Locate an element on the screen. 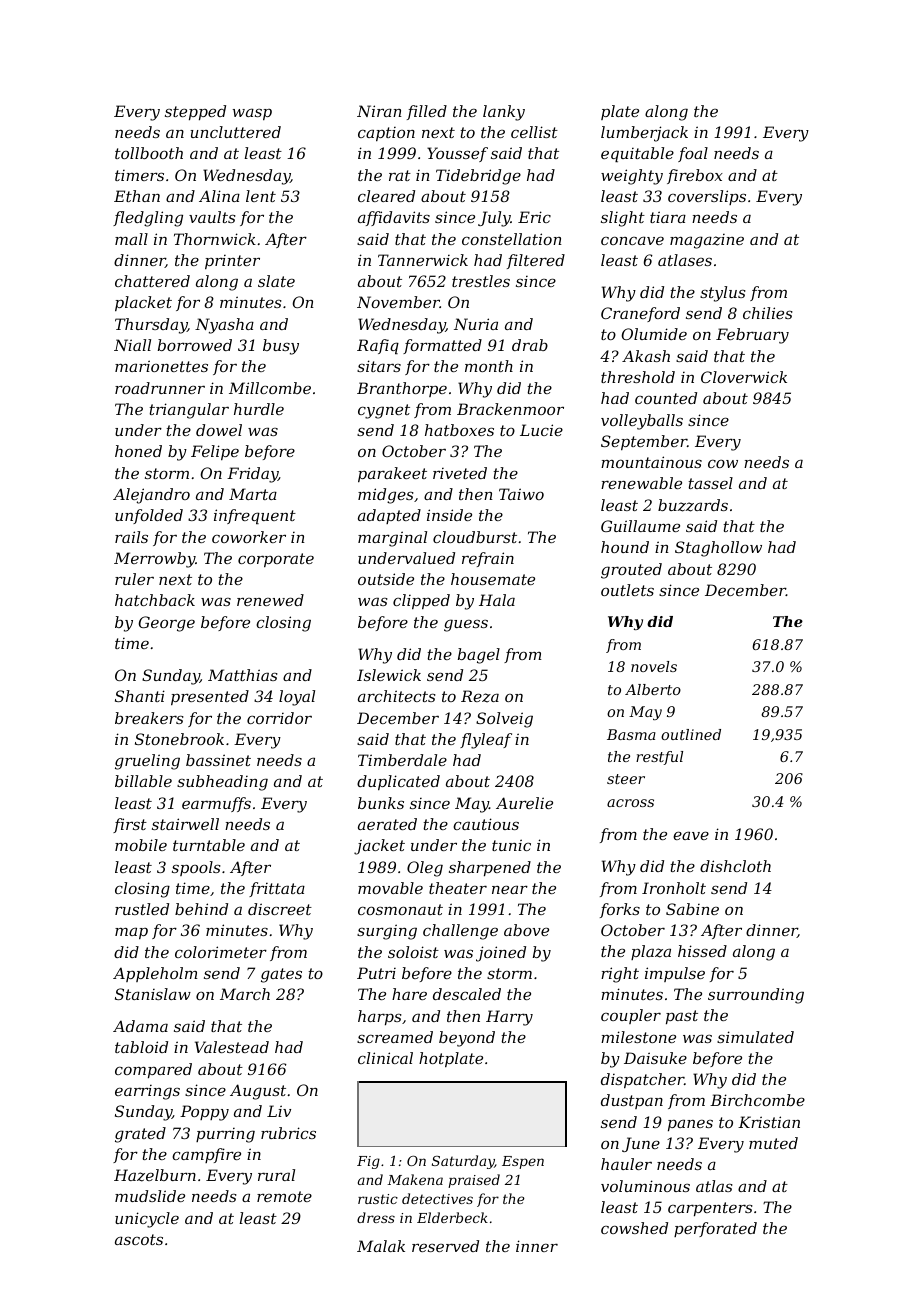 The width and height of the screenshot is (924, 1308). drab is located at coordinates (530, 345).
